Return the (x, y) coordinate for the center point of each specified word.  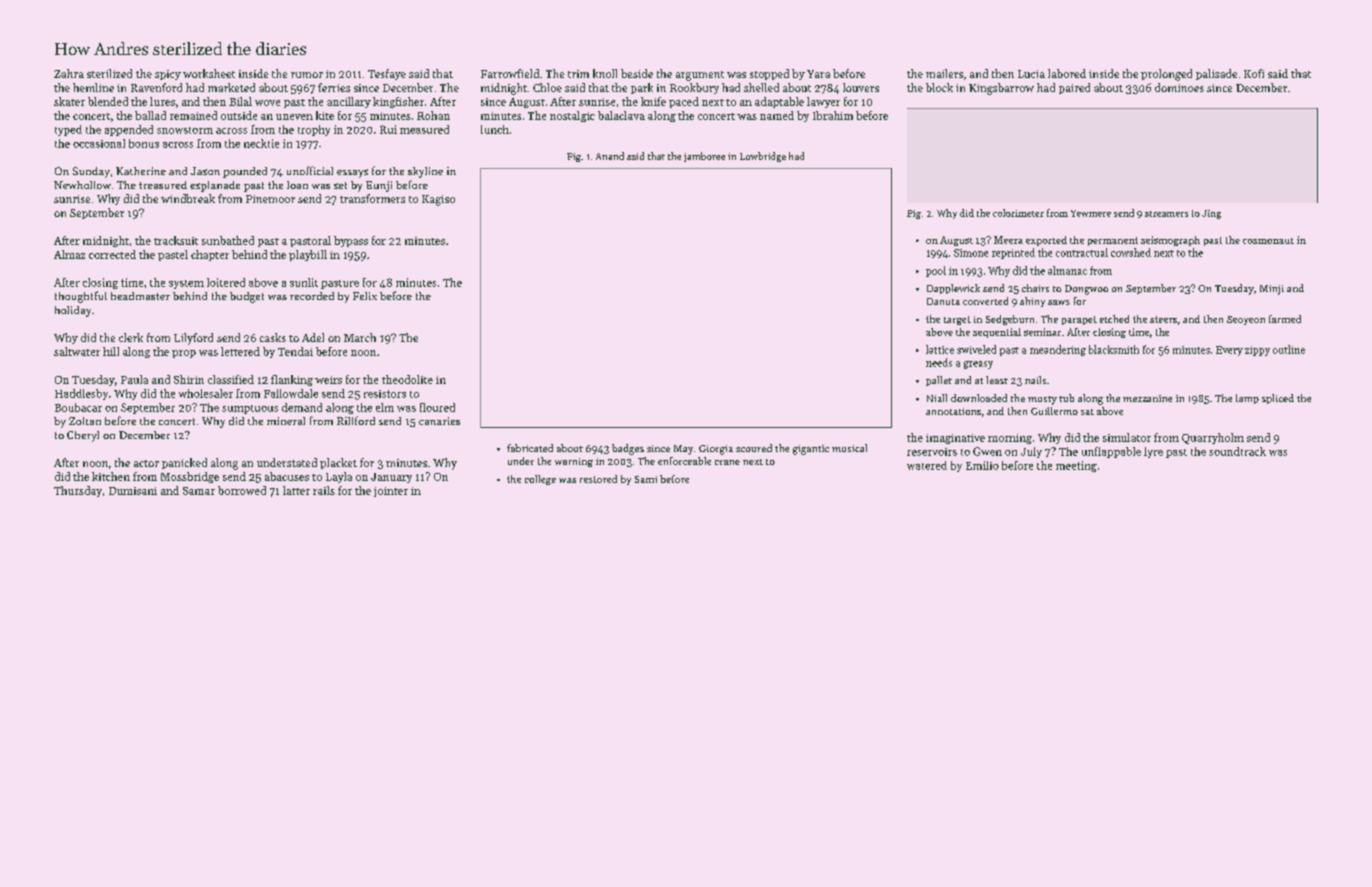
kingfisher (398, 102)
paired (1074, 88)
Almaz (69, 254)
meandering (1058, 350)
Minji (1272, 290)
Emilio (982, 465)
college (540, 480)
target (957, 320)
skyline (425, 172)
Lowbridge (763, 157)
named (777, 115)
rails (324, 490)
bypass (351, 241)
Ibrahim (833, 115)
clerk (131, 337)
